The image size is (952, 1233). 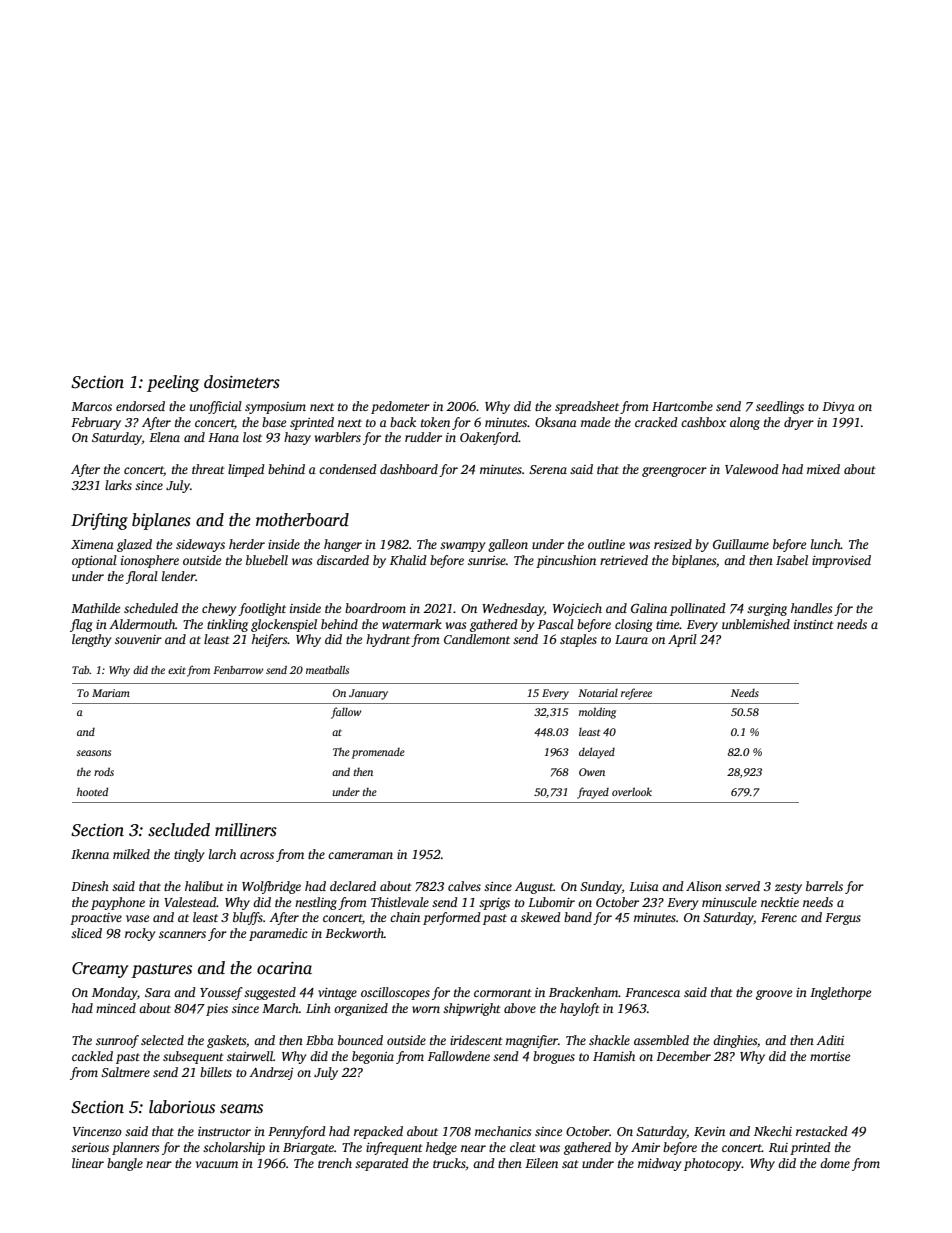 I want to click on Ximena, so click(x=92, y=544).
